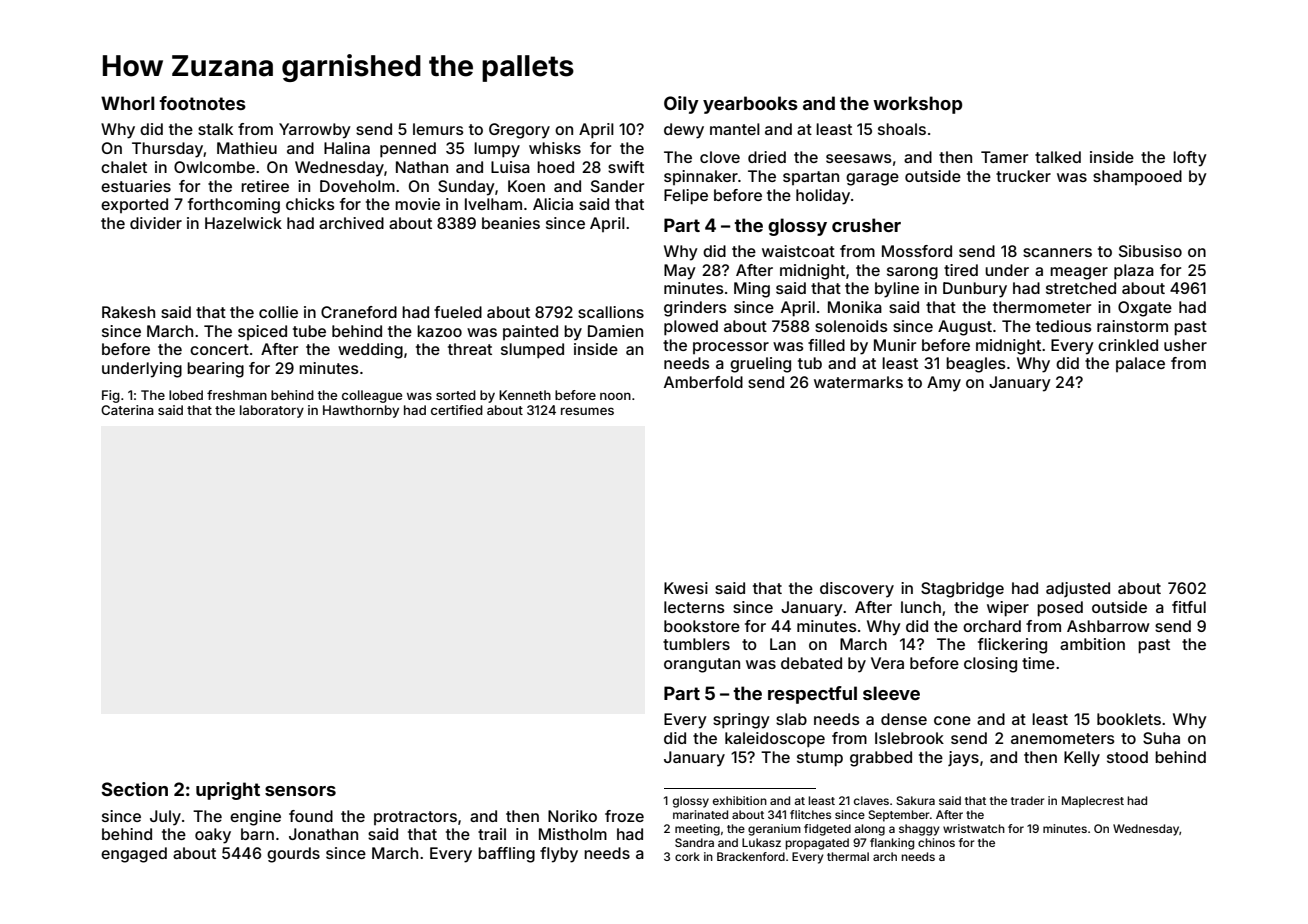 This screenshot has height=924, width=1308. Describe the element at coordinates (702, 665) in the screenshot. I see `orangutan` at that location.
